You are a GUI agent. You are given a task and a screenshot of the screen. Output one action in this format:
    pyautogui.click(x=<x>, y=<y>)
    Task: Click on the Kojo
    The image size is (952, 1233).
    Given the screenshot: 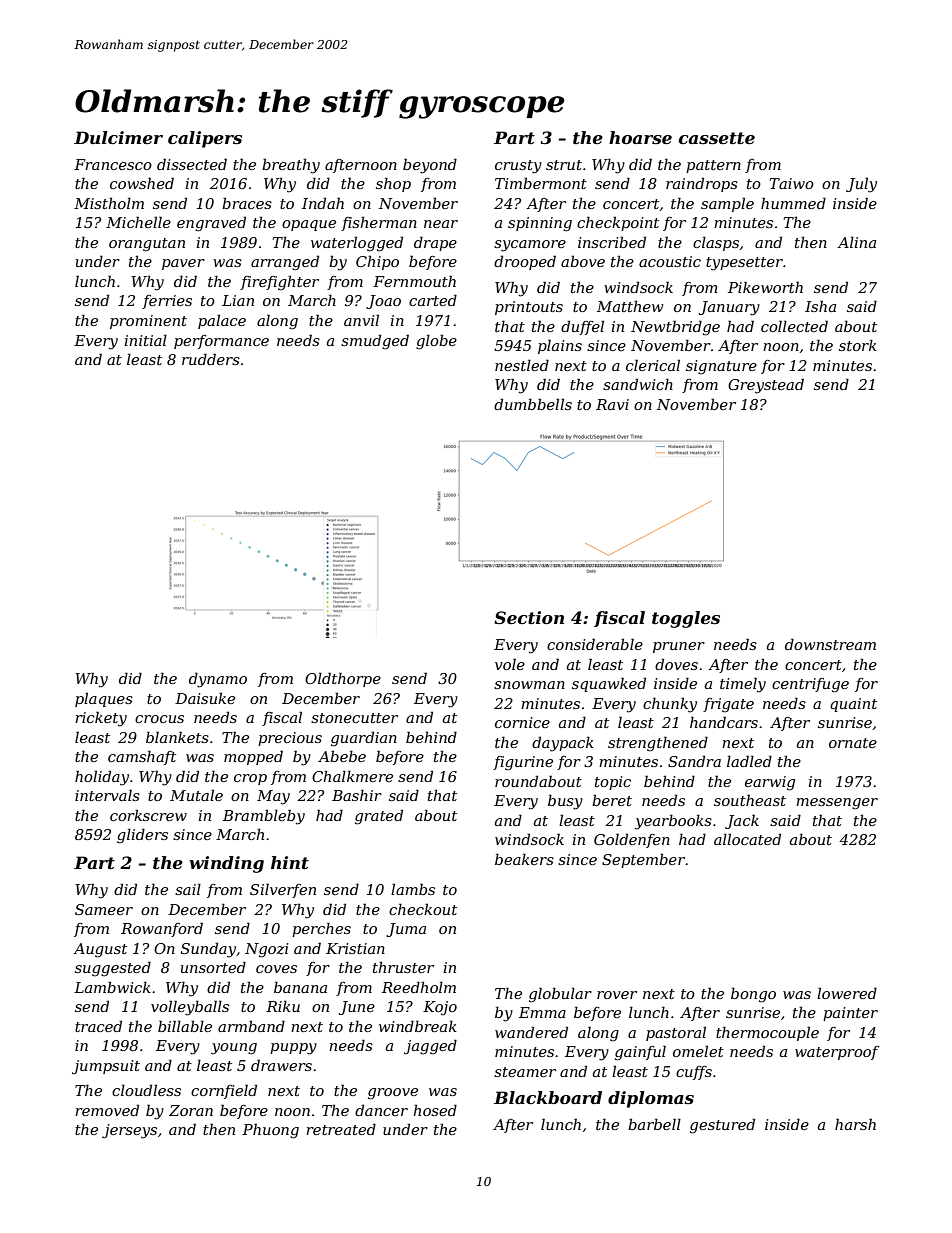 What is the action you would take?
    pyautogui.click(x=440, y=1008)
